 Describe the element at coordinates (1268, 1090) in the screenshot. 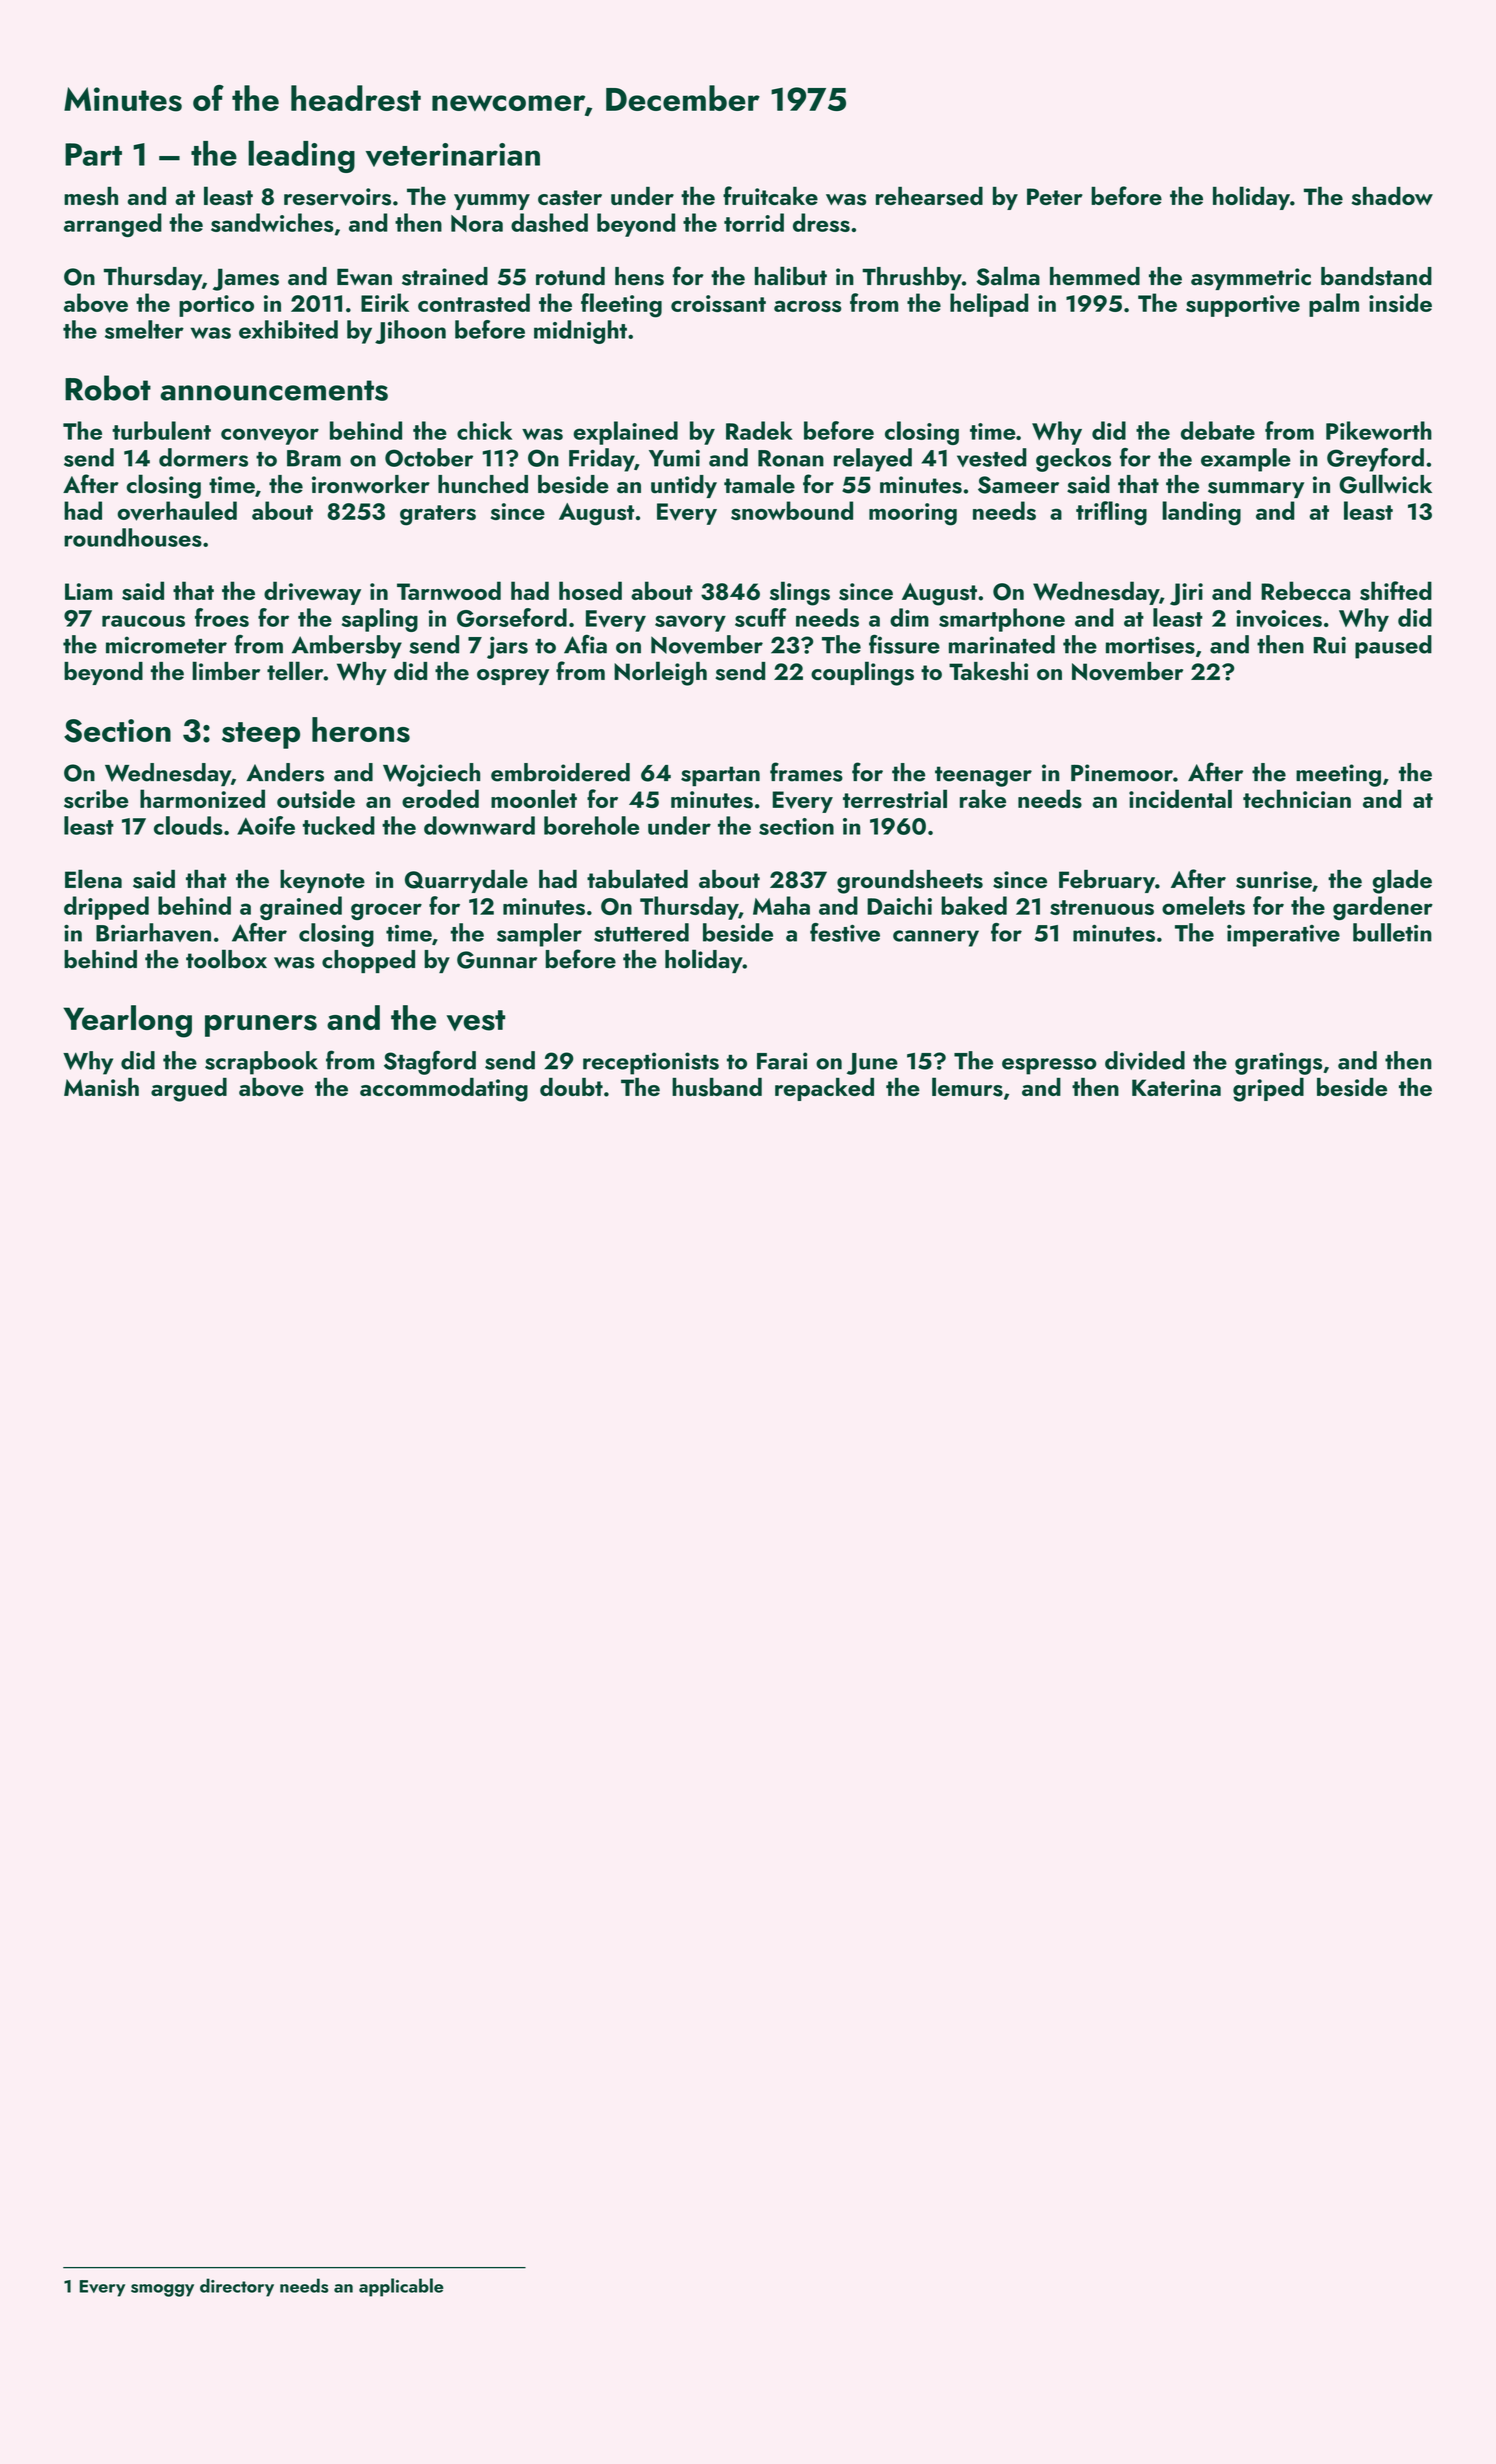

I see `griped` at that location.
